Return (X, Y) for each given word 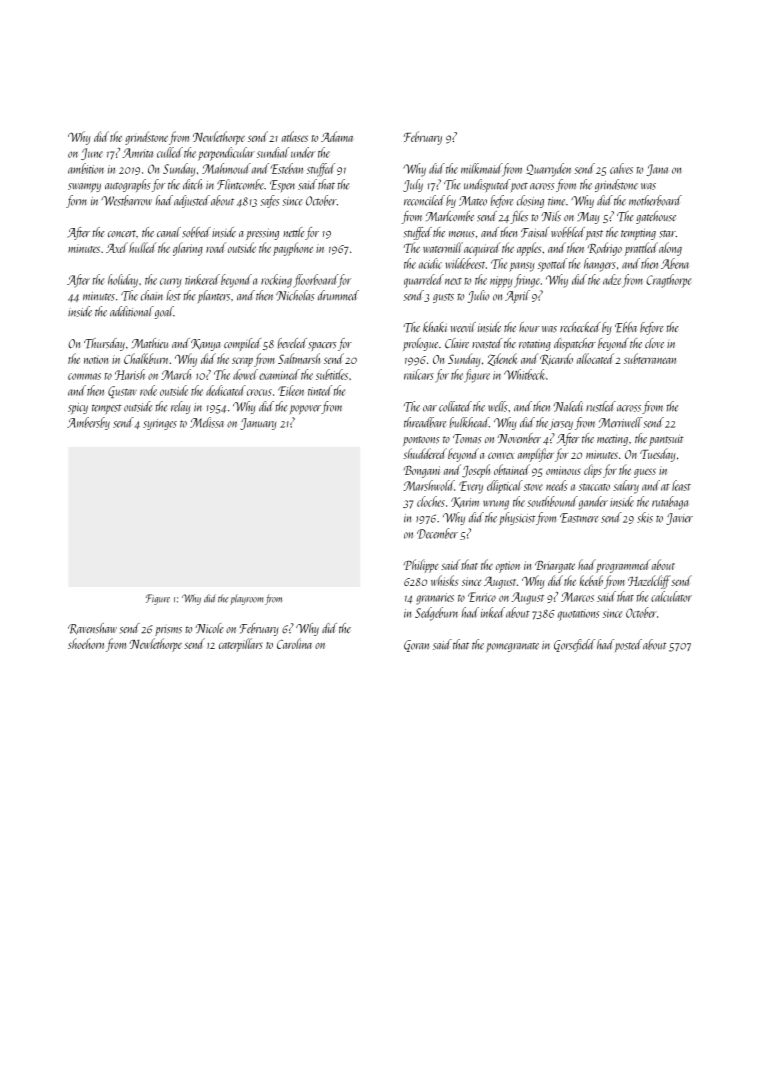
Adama (337, 136)
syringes (160, 424)
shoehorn (86, 643)
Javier (679, 519)
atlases (295, 136)
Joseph (476, 471)
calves (621, 168)
